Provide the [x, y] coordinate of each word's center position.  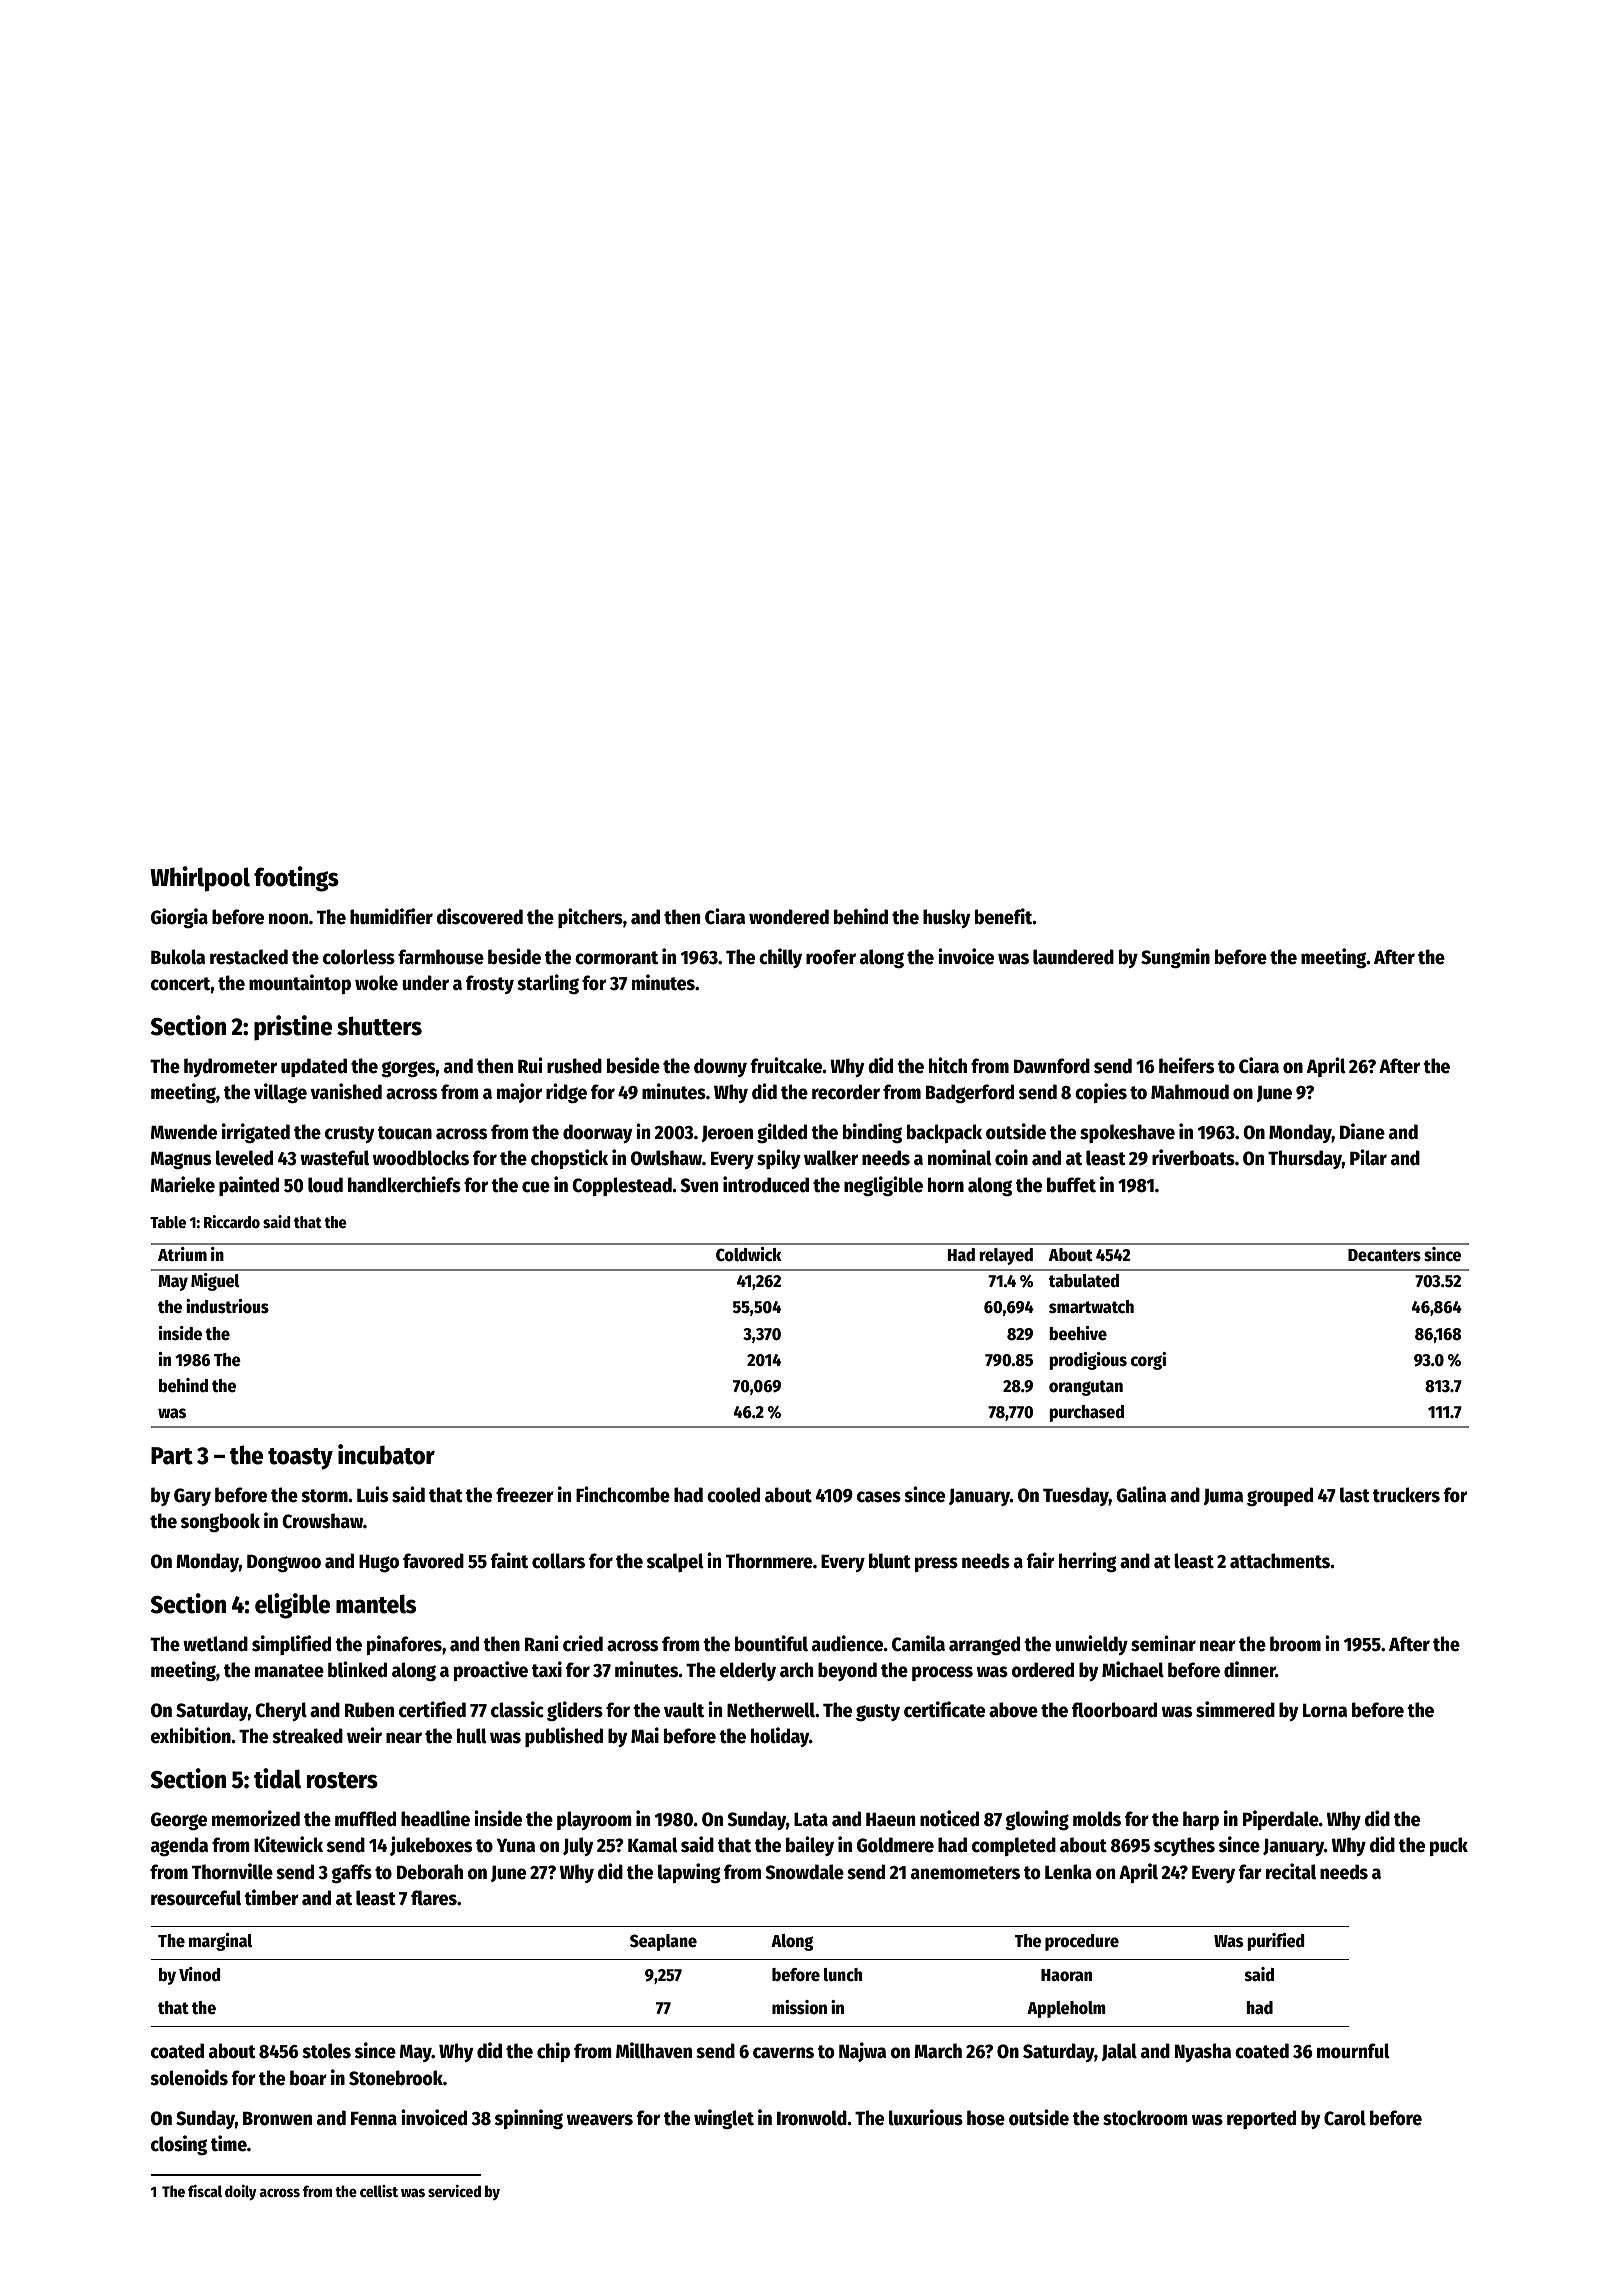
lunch [843, 1975]
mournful [1353, 2051]
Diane [1362, 1131]
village [280, 1093]
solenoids [189, 2077]
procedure [1082, 1942]
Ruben [369, 1710]
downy [720, 1067]
